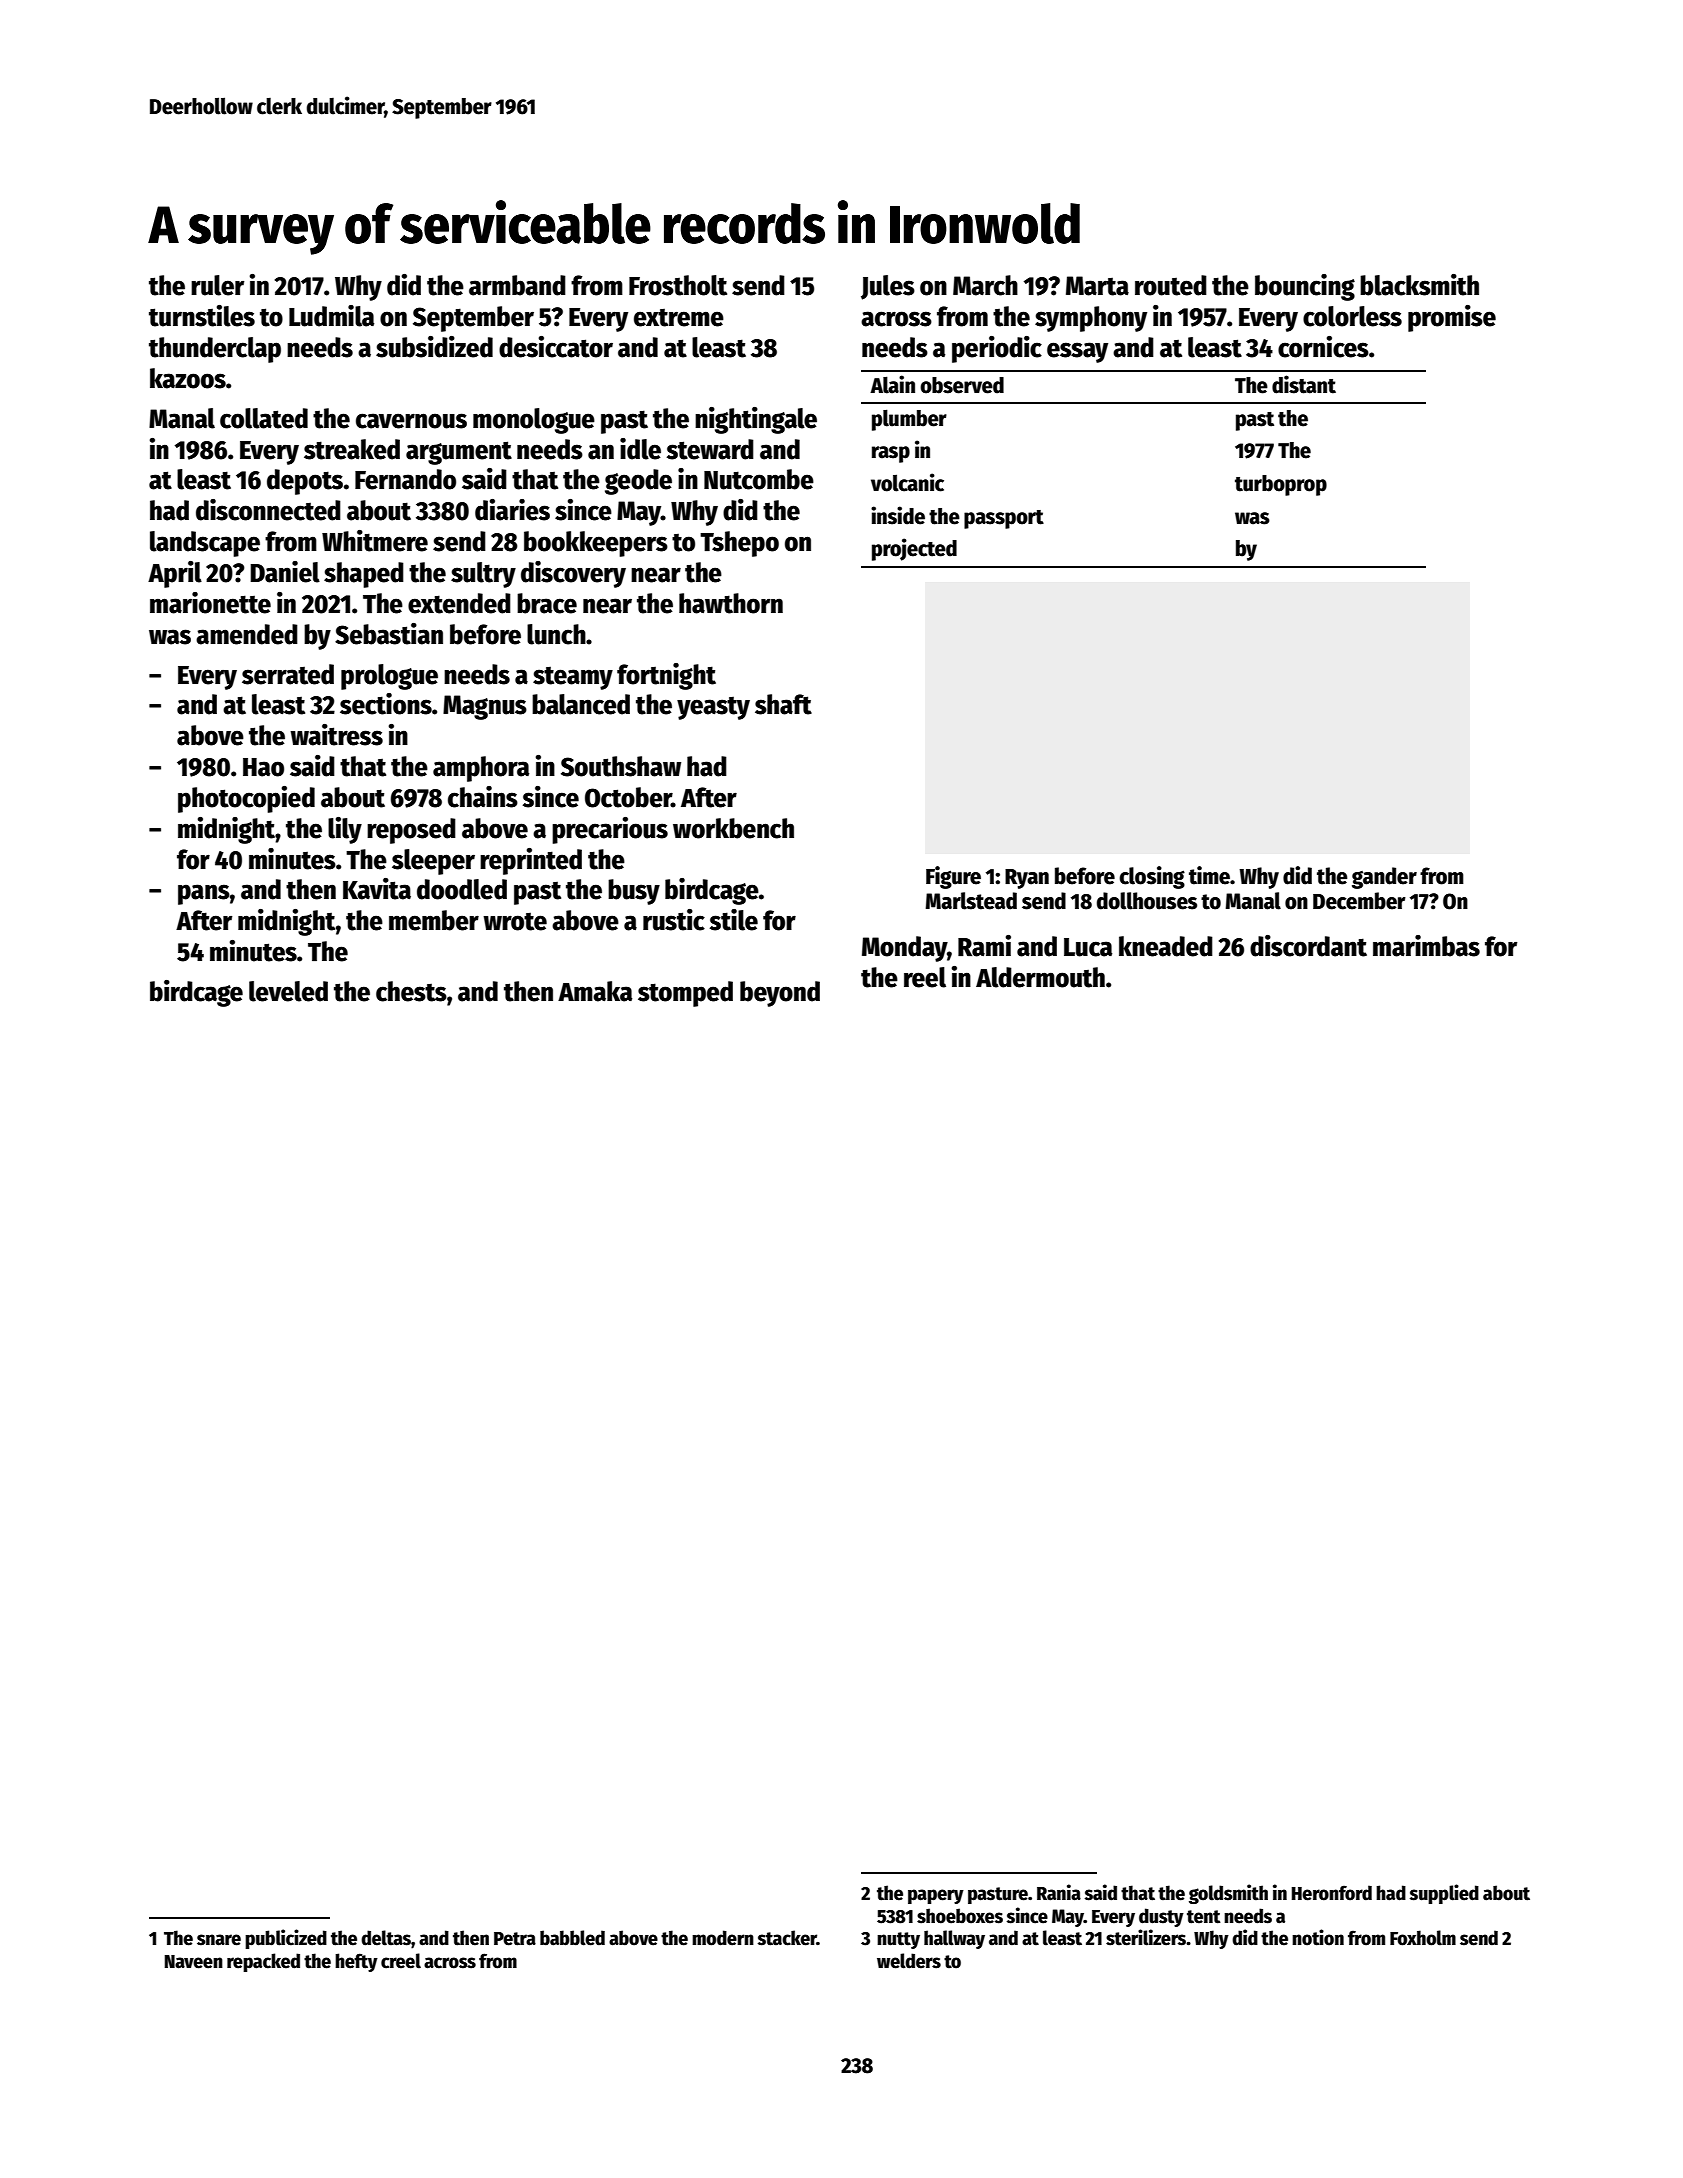  I want to click on ruler, so click(217, 285).
